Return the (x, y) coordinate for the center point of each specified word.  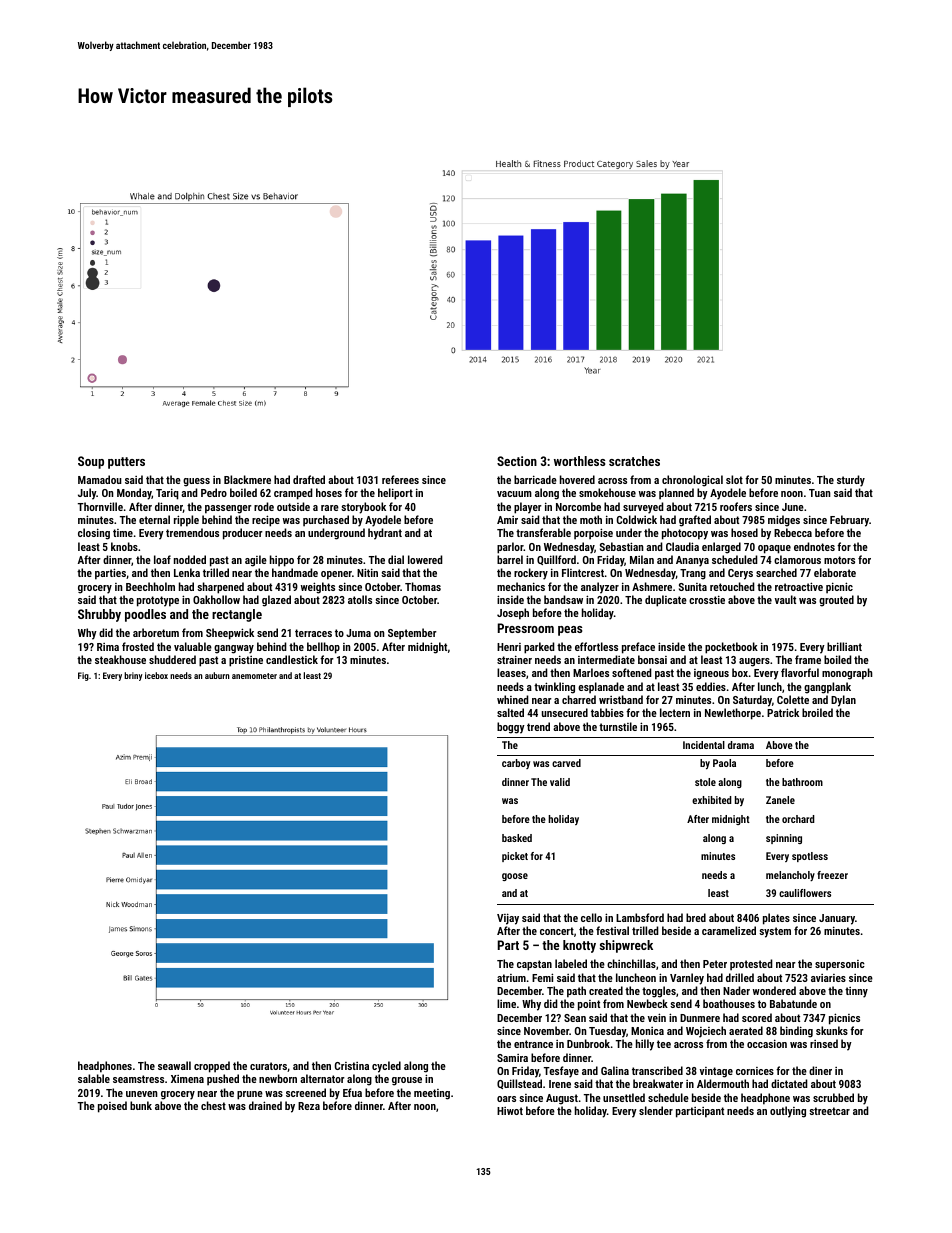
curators (268, 1066)
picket (515, 857)
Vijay (508, 919)
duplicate (666, 601)
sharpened (220, 588)
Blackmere (247, 479)
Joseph (513, 614)
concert (557, 931)
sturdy (851, 481)
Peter (715, 964)
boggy (511, 728)
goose (515, 877)
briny (133, 676)
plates (776, 919)
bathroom (802, 782)
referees (400, 479)
